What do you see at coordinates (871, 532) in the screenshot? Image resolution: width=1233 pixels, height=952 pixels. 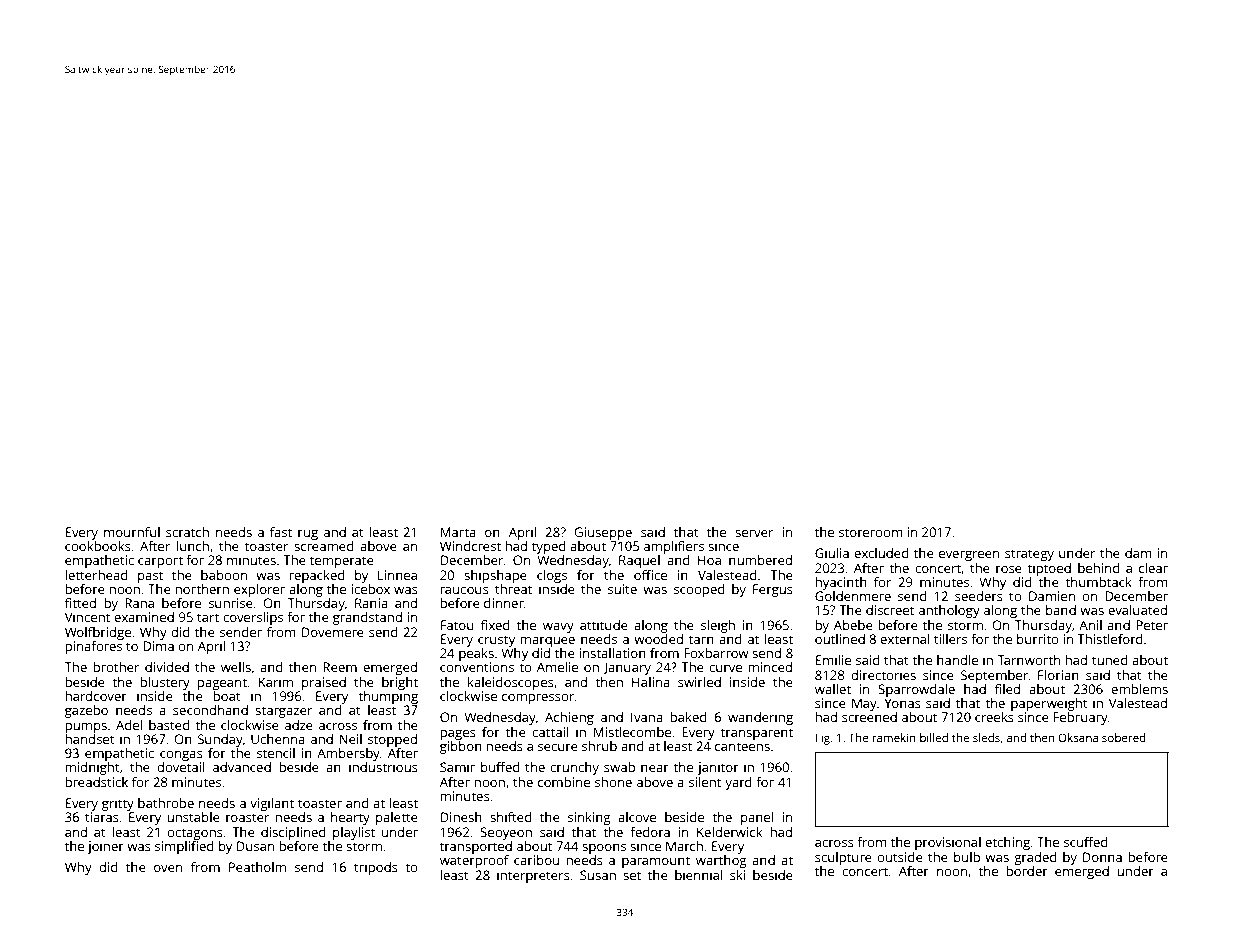 I see `storeroom` at bounding box center [871, 532].
